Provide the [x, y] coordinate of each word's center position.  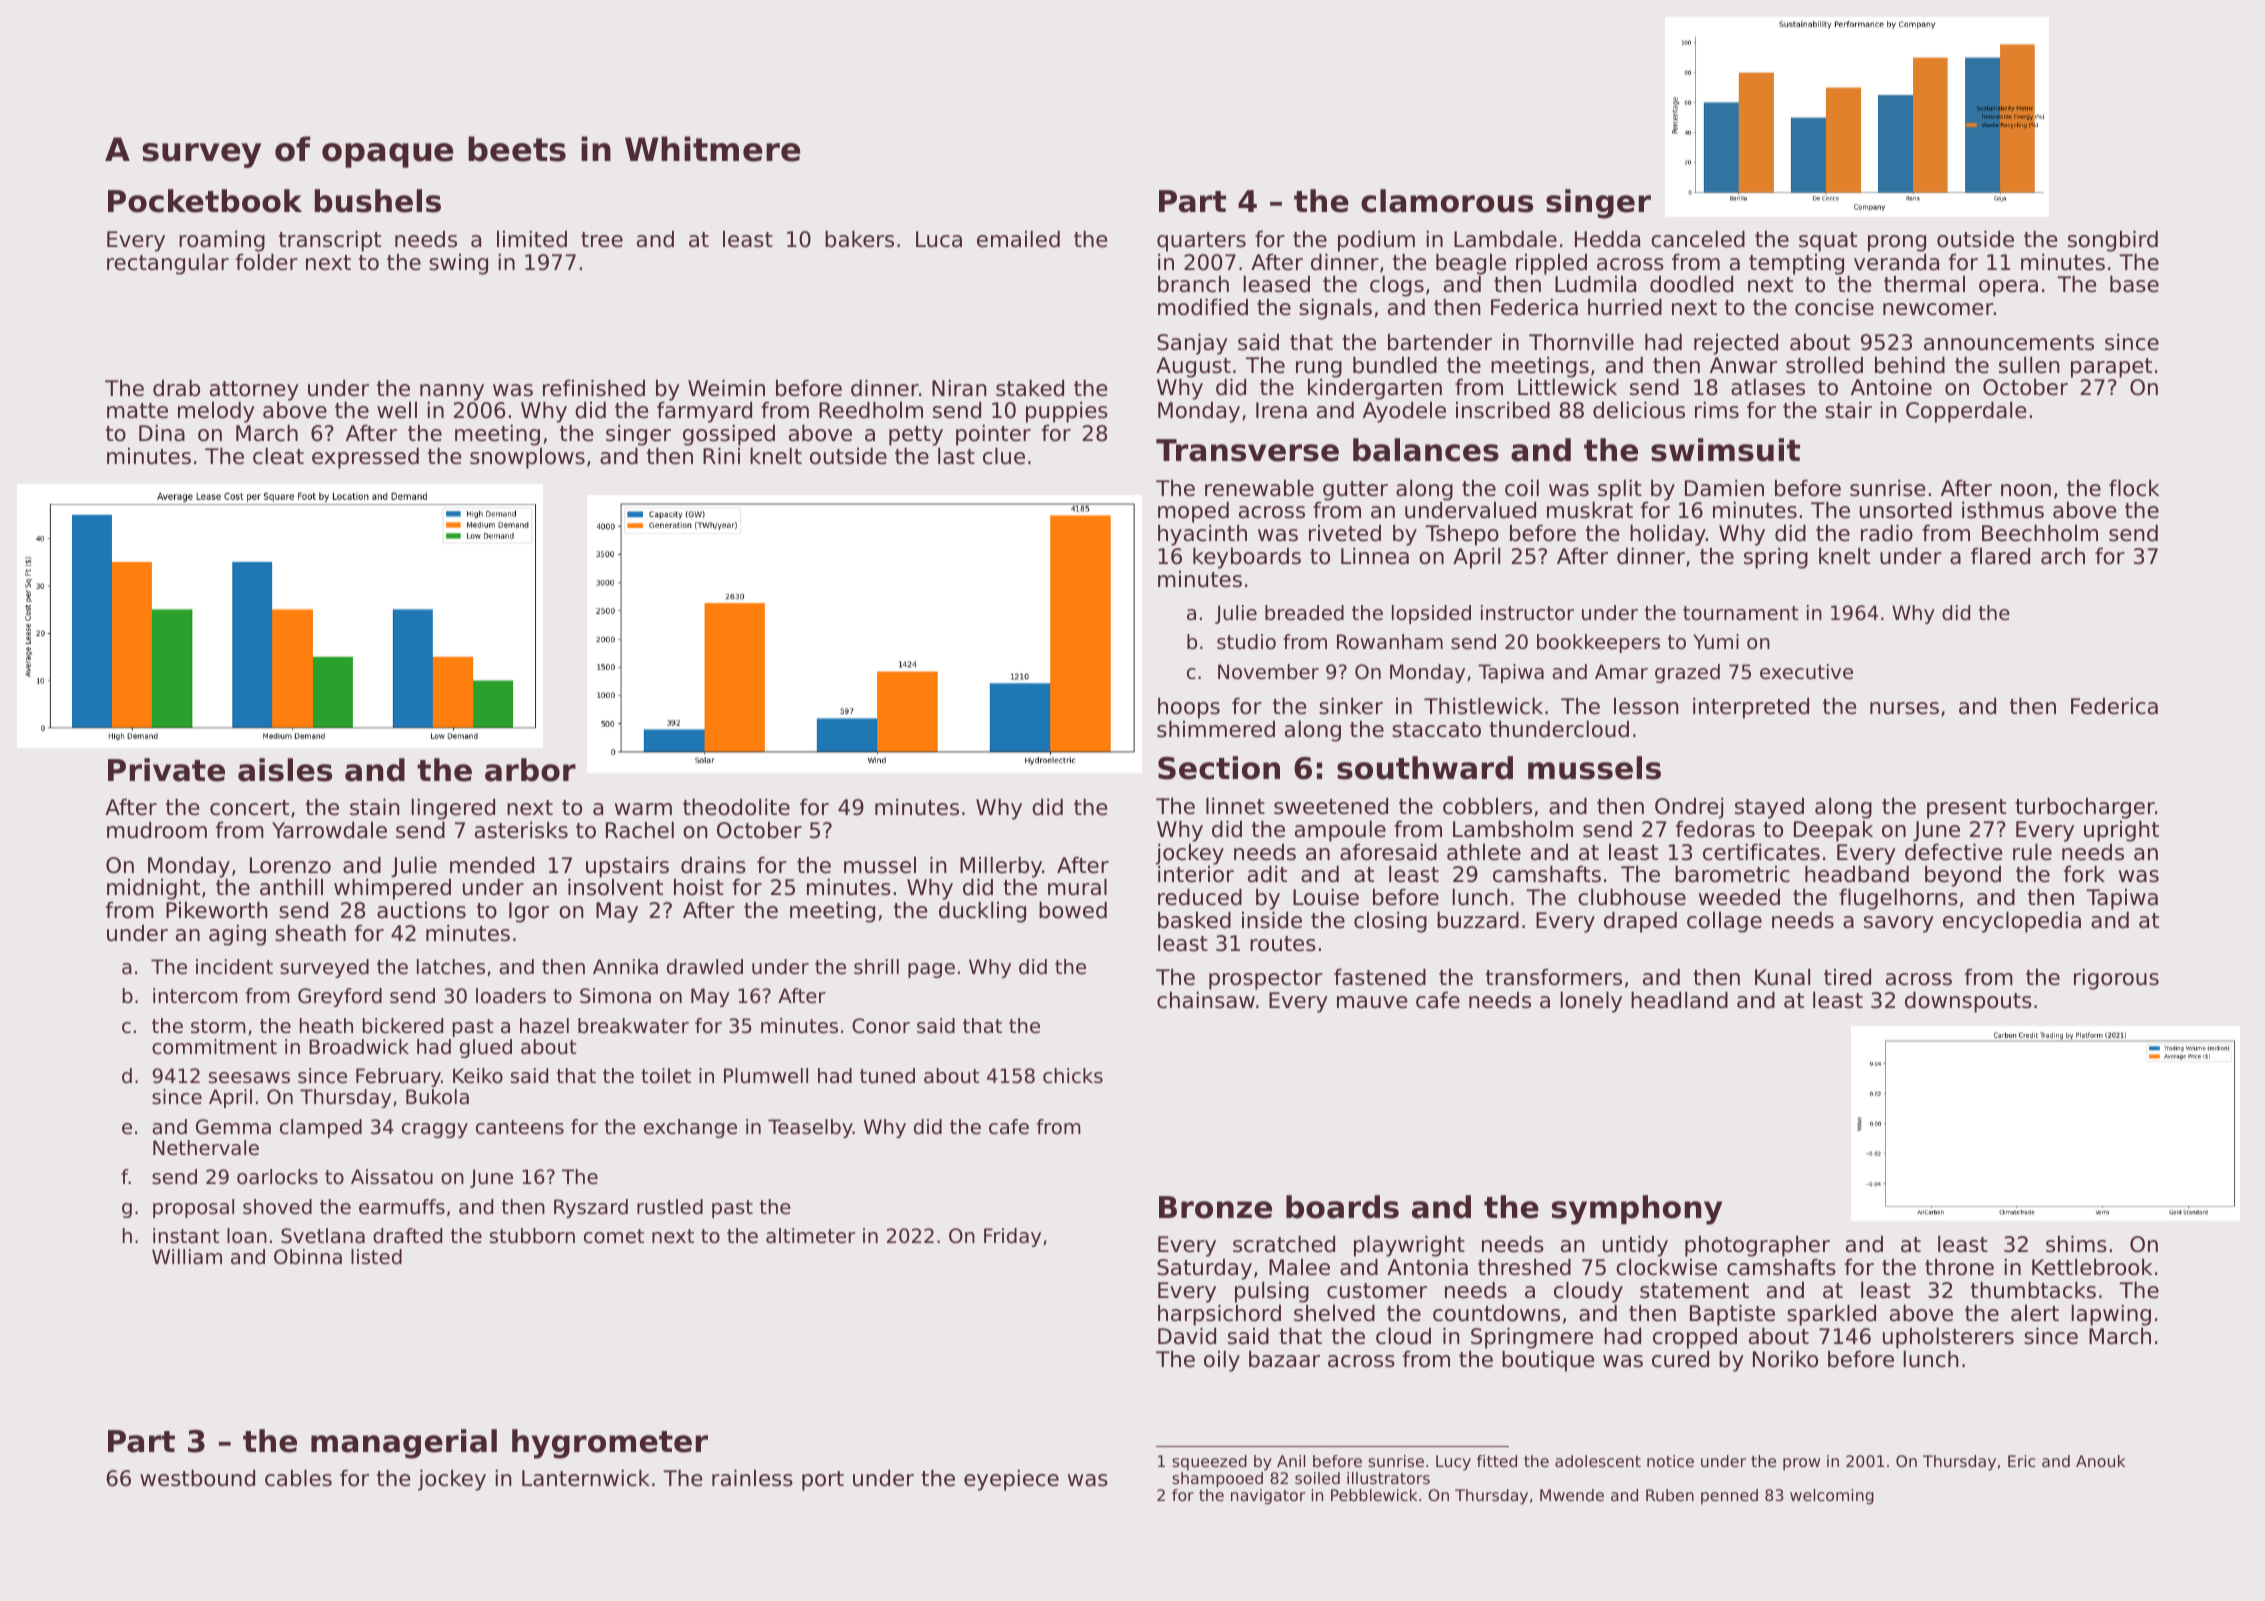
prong [1897, 243]
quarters [1201, 242]
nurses [1904, 708]
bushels [378, 201]
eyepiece [1011, 1480]
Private [166, 770]
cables [298, 1478]
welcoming [1832, 1497]
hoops [1189, 708]
